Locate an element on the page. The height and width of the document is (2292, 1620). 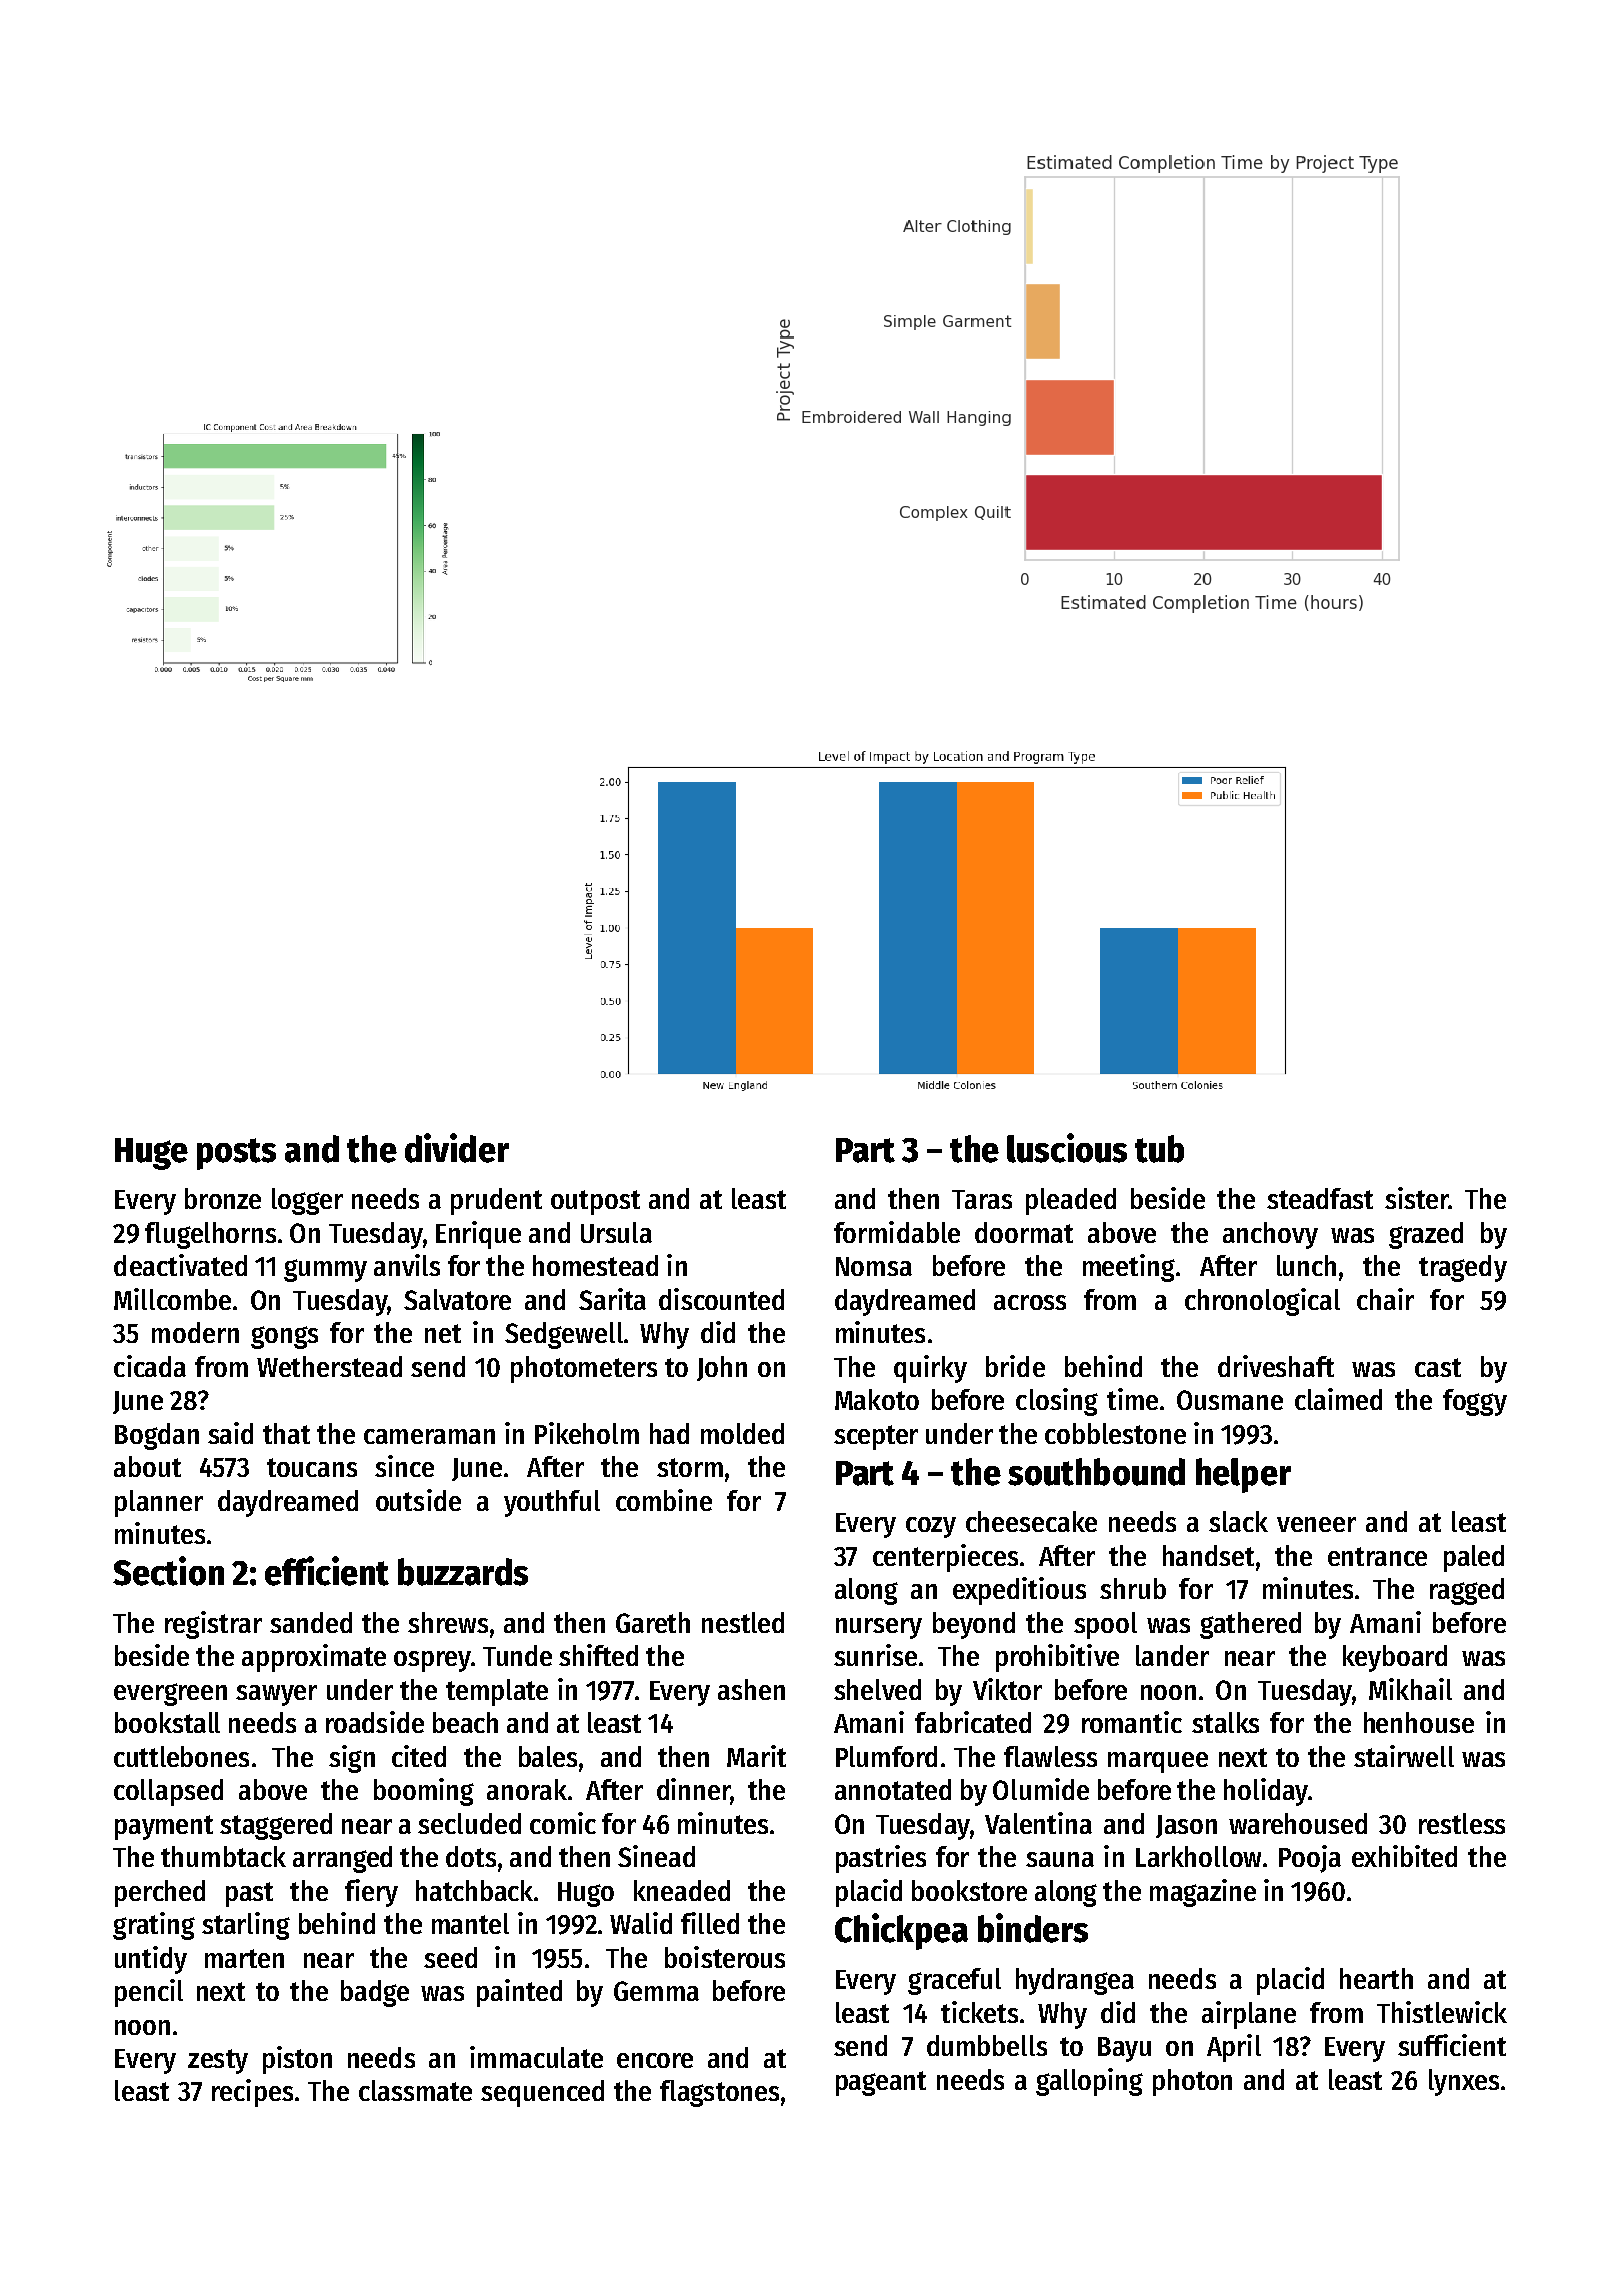
steadfast is located at coordinates (1320, 1198).
